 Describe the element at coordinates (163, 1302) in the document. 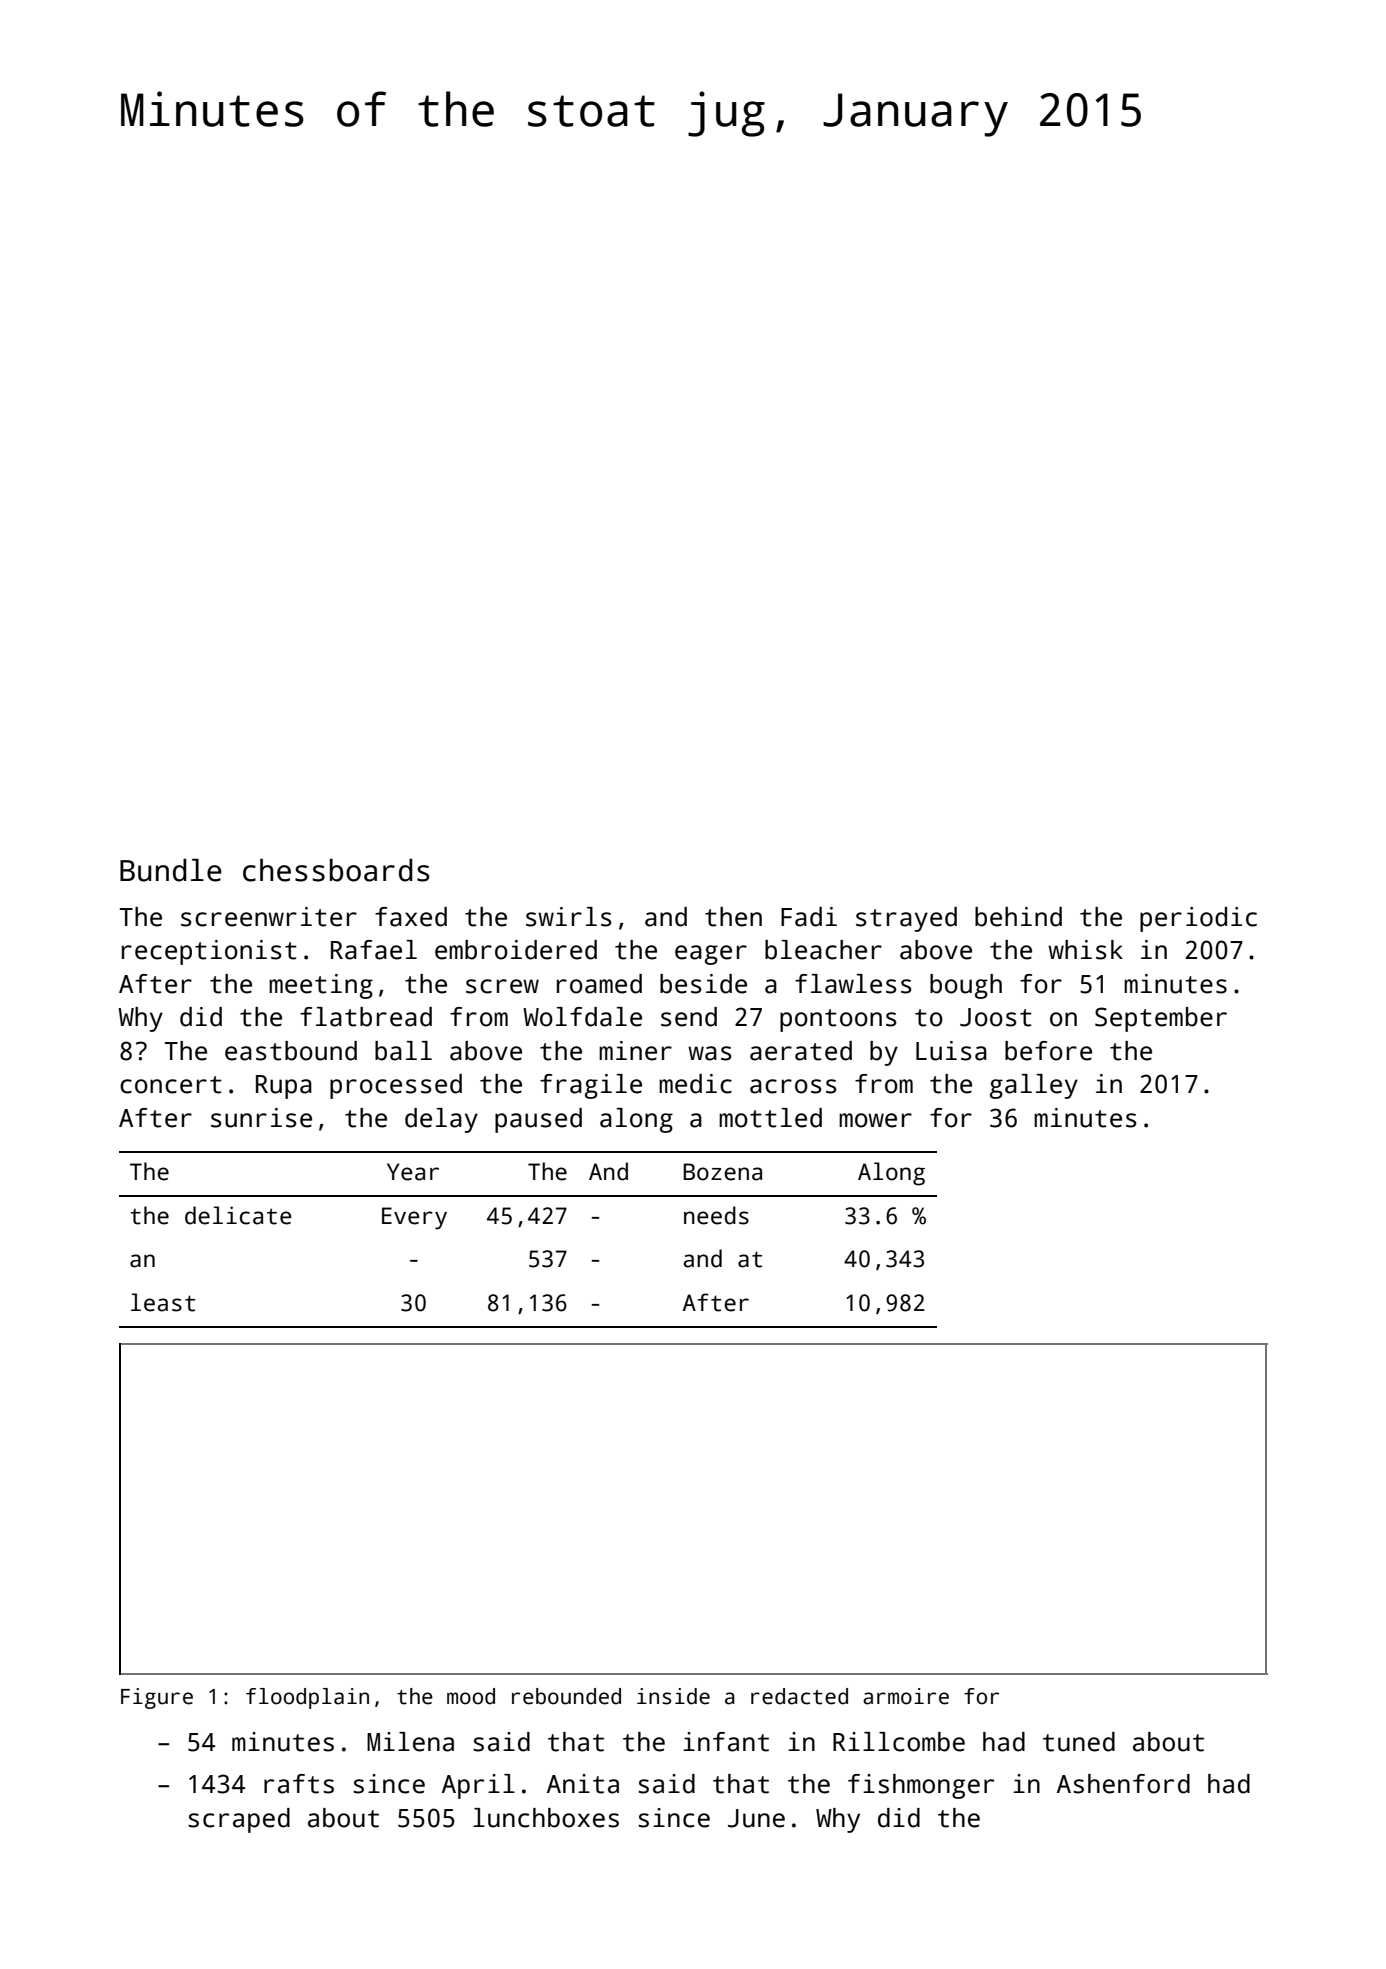

I see `least` at that location.
